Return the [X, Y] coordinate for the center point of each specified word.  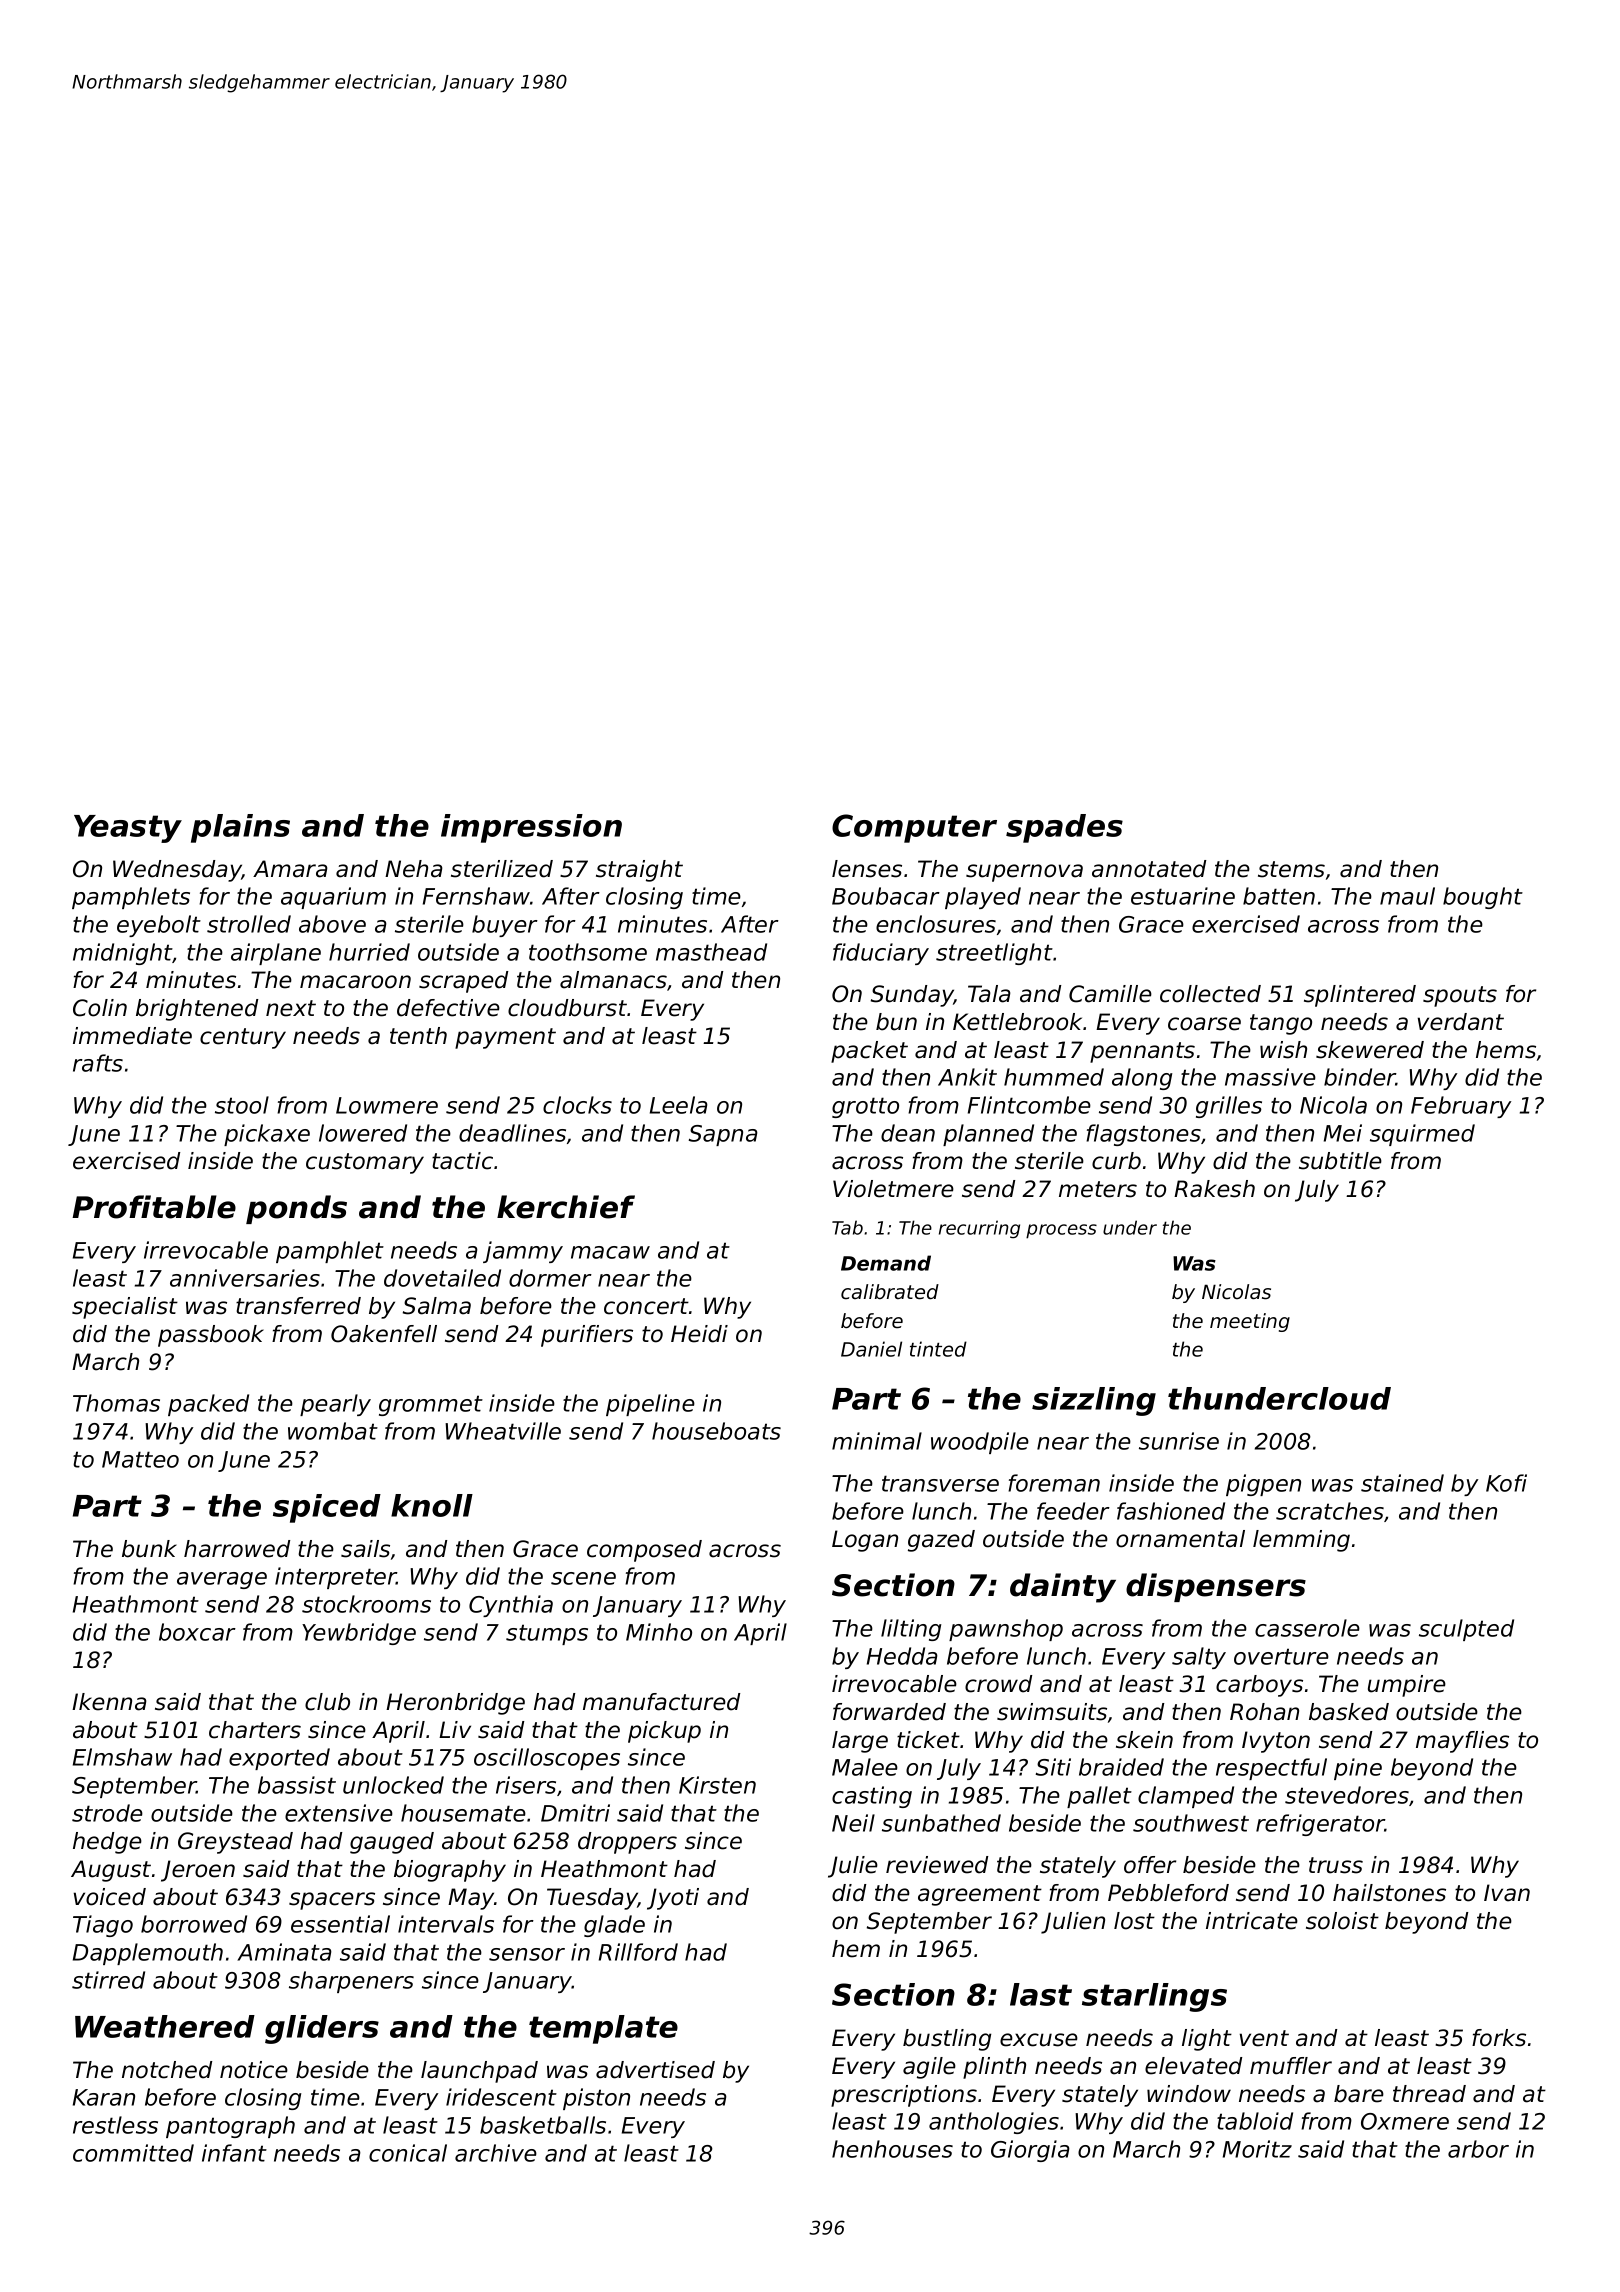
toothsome [588, 952]
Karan [104, 2097]
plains [240, 828]
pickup [664, 1732]
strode [107, 1813]
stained [1402, 1483]
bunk [149, 1549]
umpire [1407, 1686]
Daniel [871, 1349]
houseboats [716, 1431]
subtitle [1340, 1161]
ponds [296, 1209]
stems [1291, 869]
